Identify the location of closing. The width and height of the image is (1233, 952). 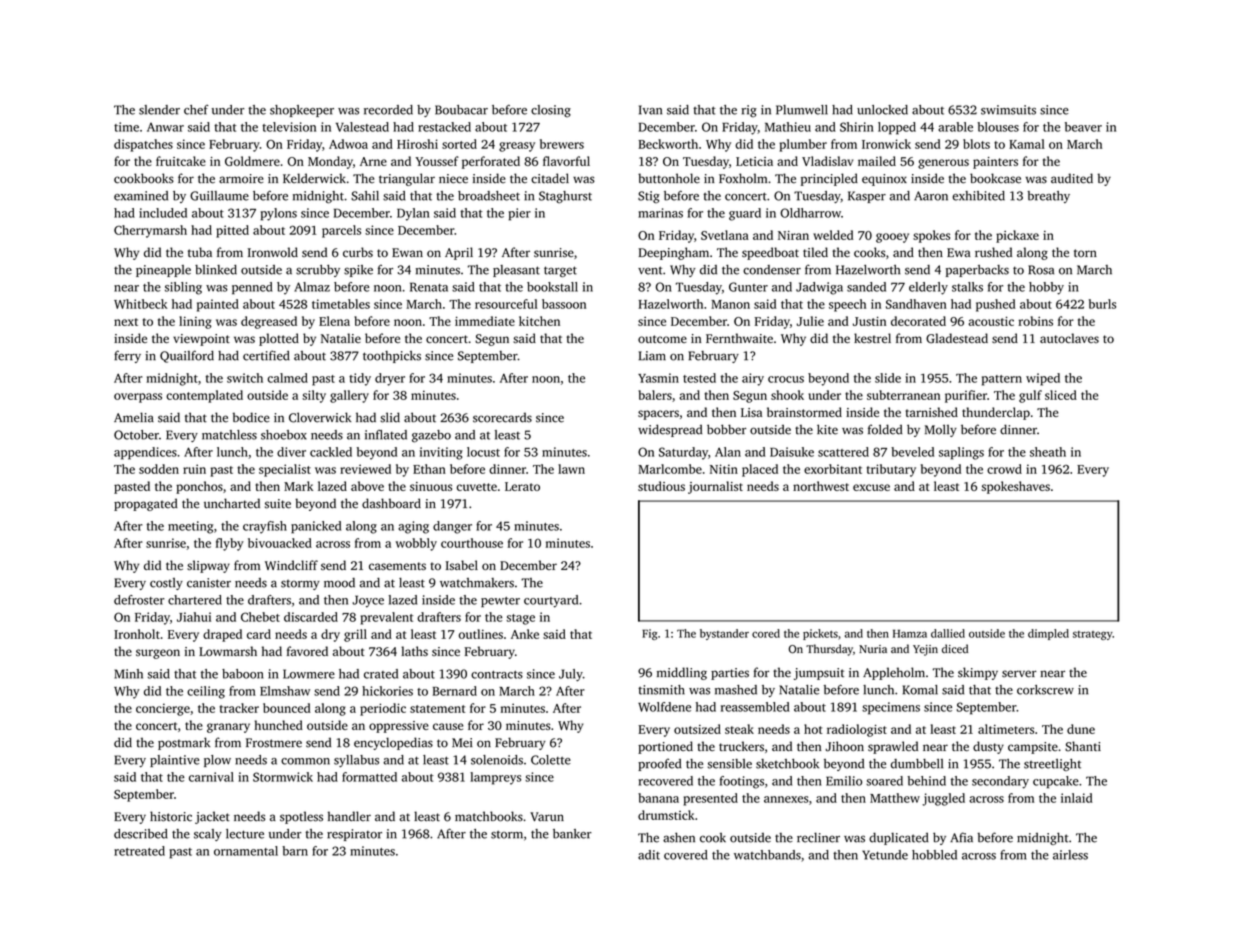
(551, 111).
